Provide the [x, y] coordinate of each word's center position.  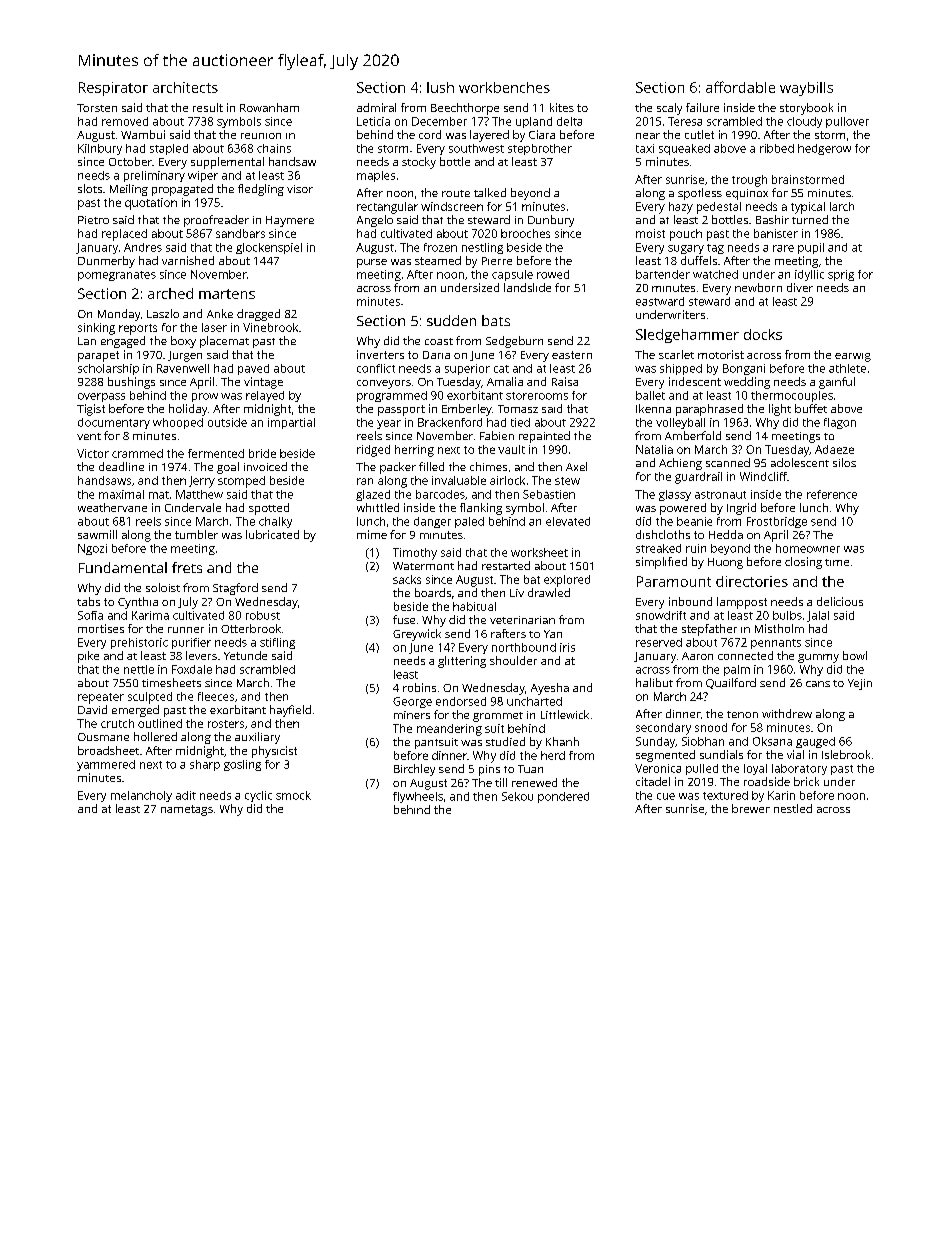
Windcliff [763, 476]
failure [702, 107]
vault [511, 449]
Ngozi [92, 549]
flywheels [418, 797]
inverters [380, 354]
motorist [721, 354]
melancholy [141, 796]
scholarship [108, 369]
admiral [376, 107]
